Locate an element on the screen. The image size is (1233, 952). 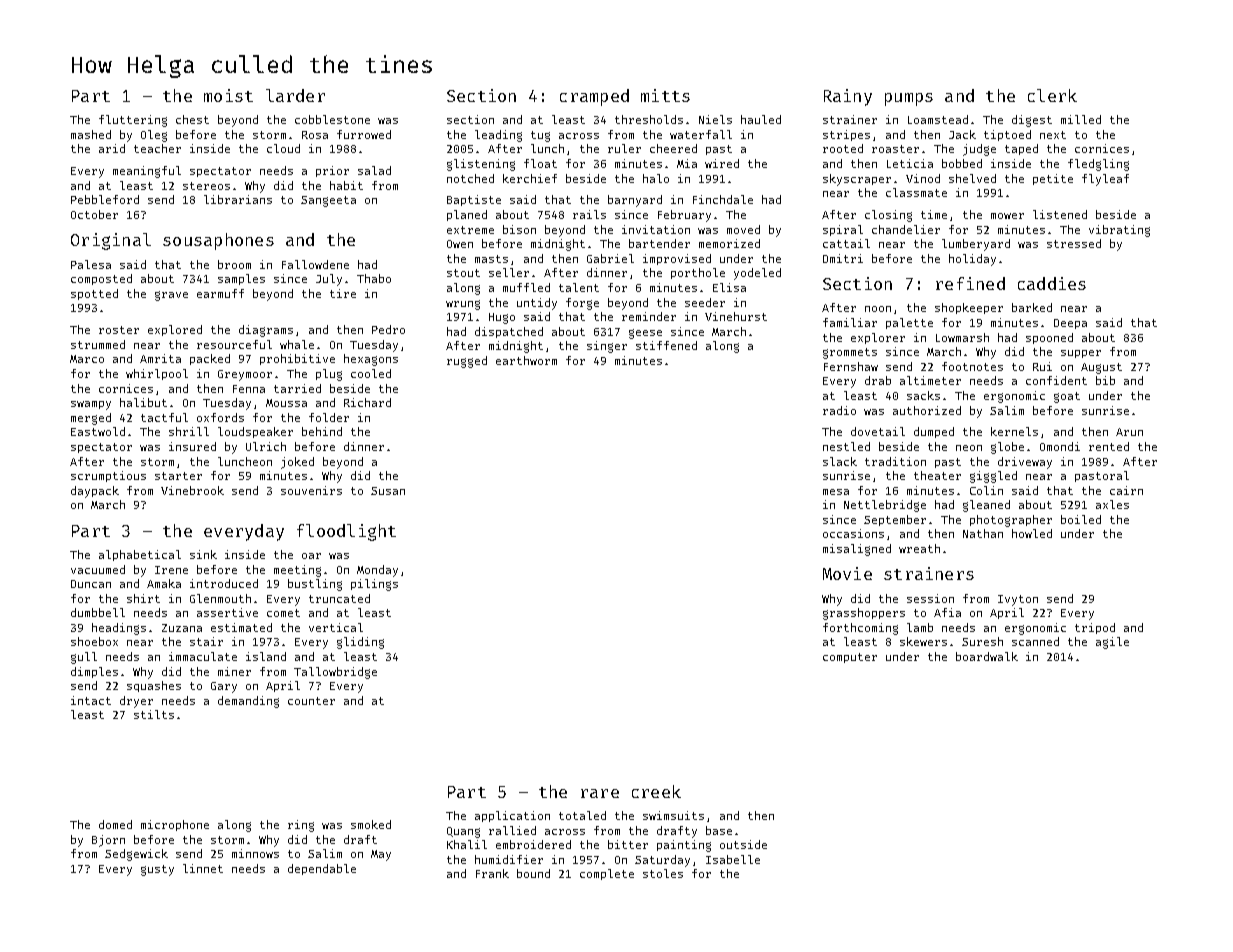
counter is located at coordinates (311, 701).
